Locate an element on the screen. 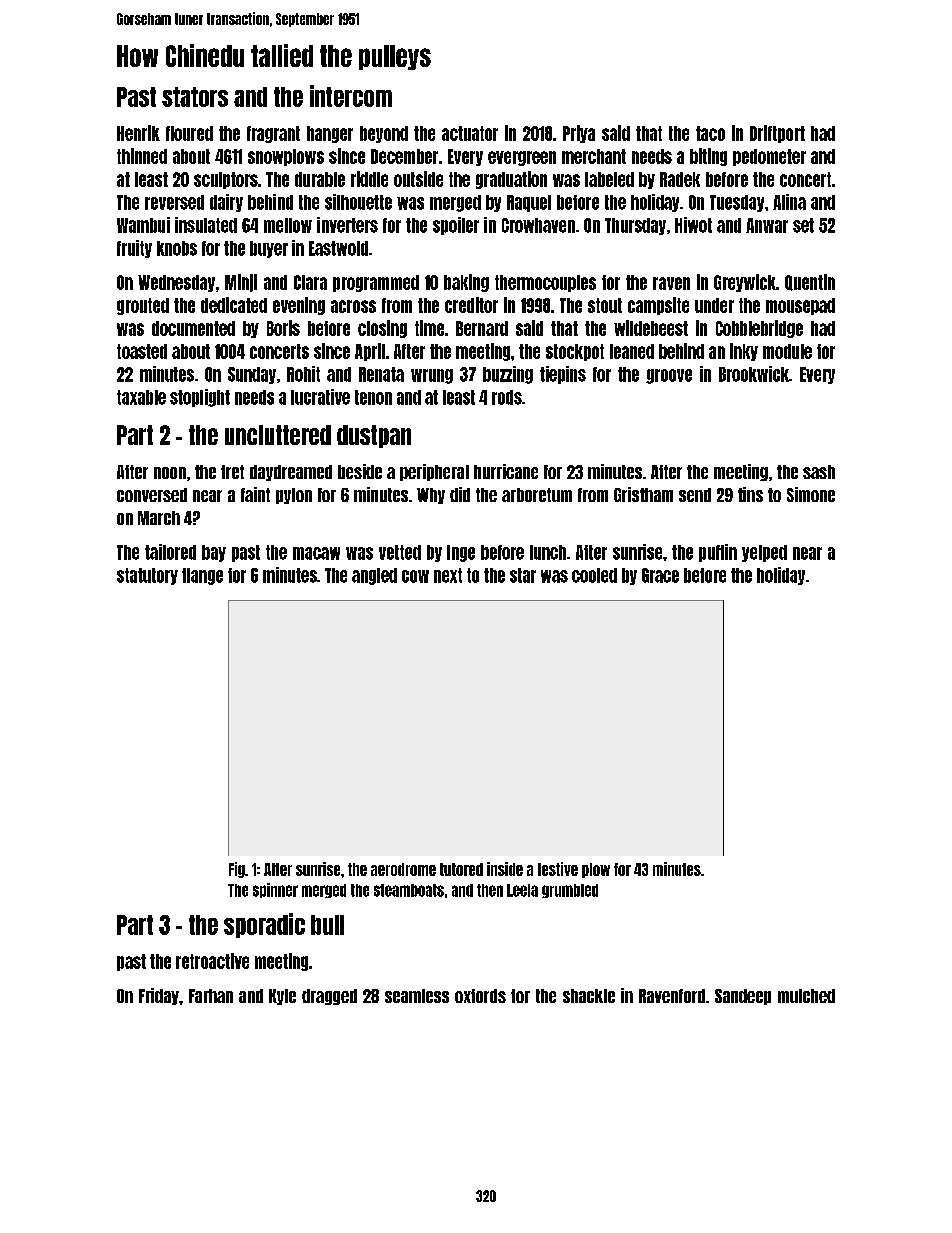 The height and width of the screenshot is (1233, 952). angled is located at coordinates (374, 576).
